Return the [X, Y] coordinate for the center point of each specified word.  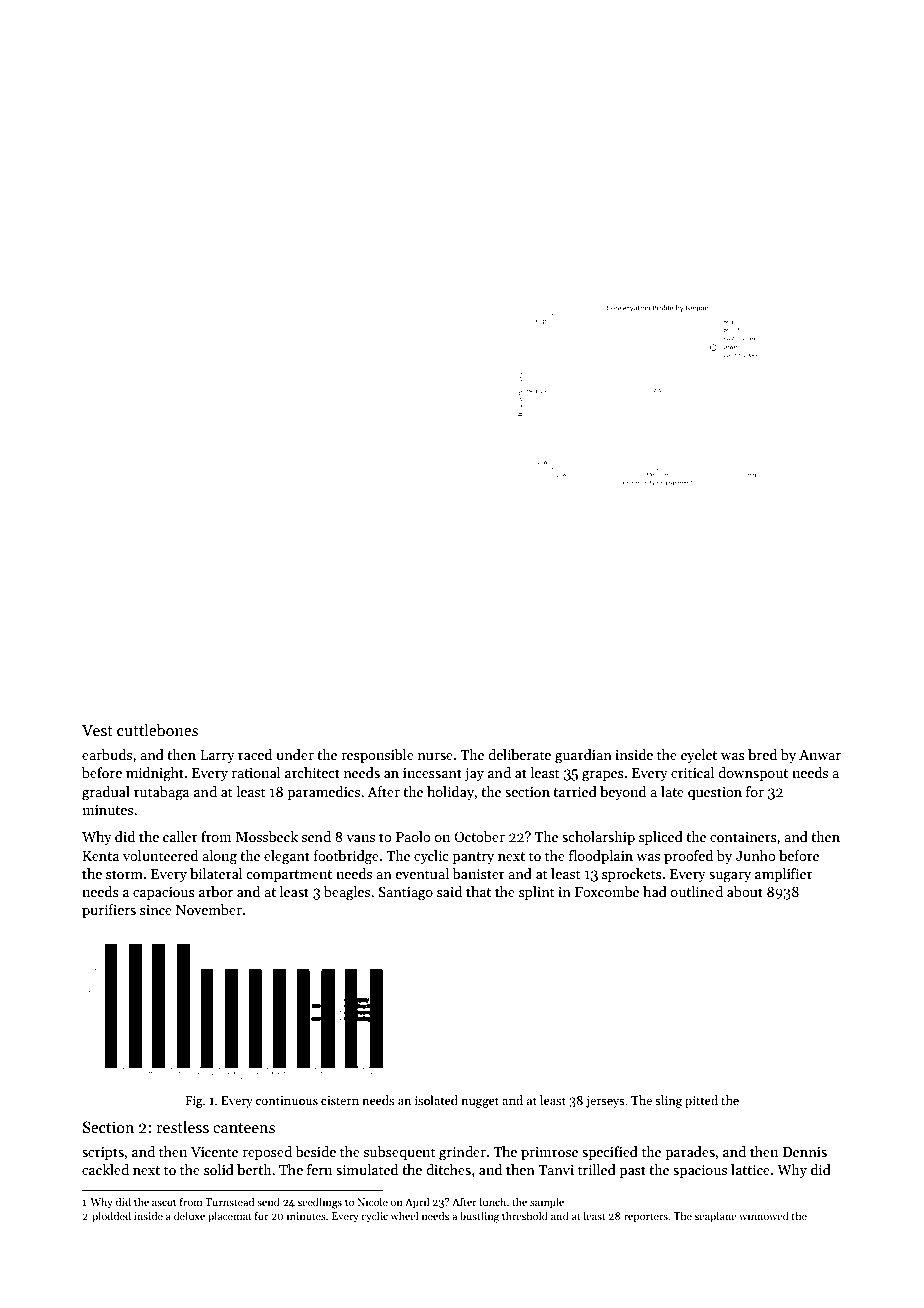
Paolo [413, 836]
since [156, 910]
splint [537, 893]
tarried [575, 791]
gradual [106, 793]
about [745, 891]
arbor [216, 891]
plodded [111, 1217]
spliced [661, 838]
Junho [756, 855]
